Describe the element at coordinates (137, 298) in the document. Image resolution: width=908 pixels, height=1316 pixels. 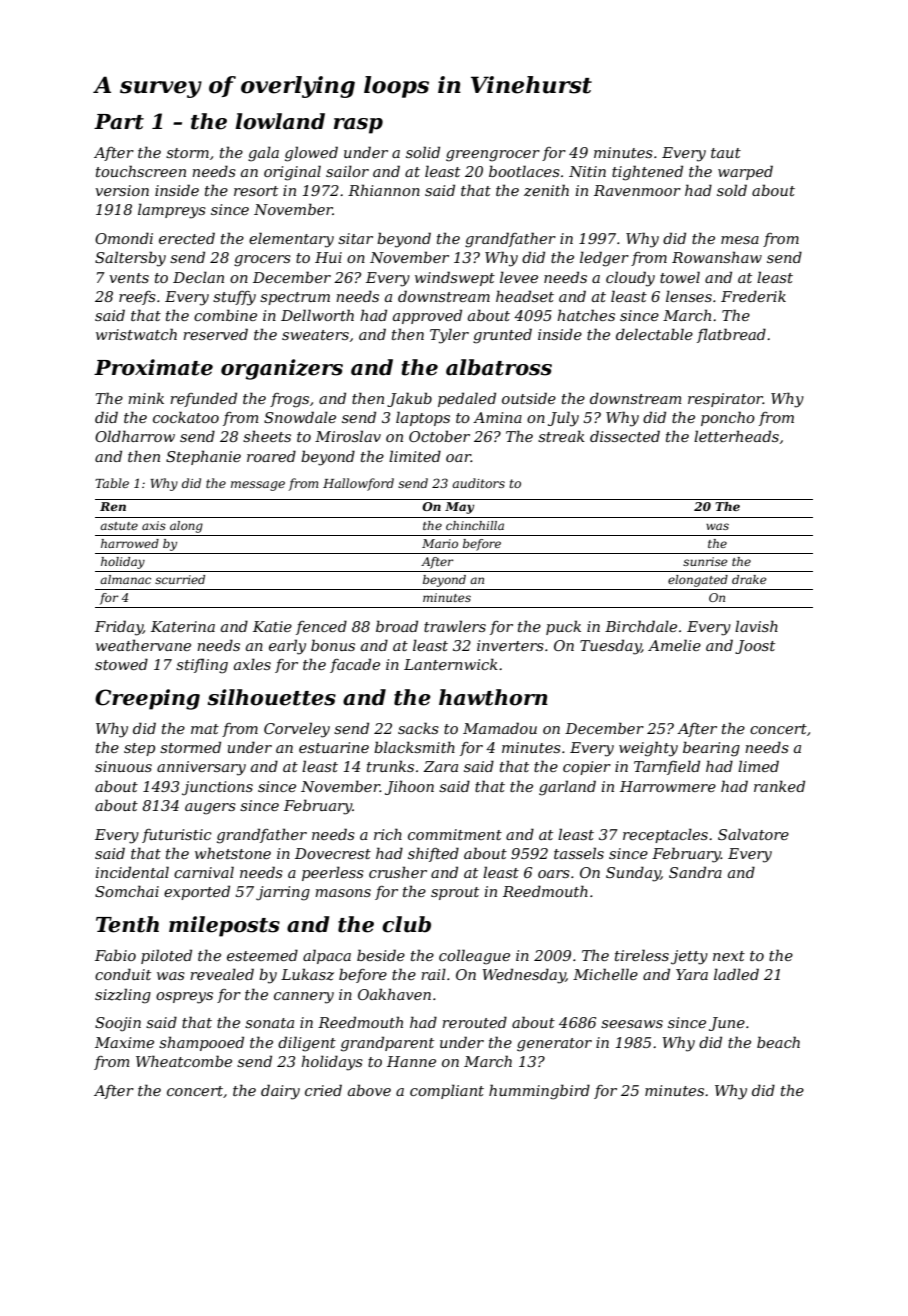
I see `reefs` at that location.
